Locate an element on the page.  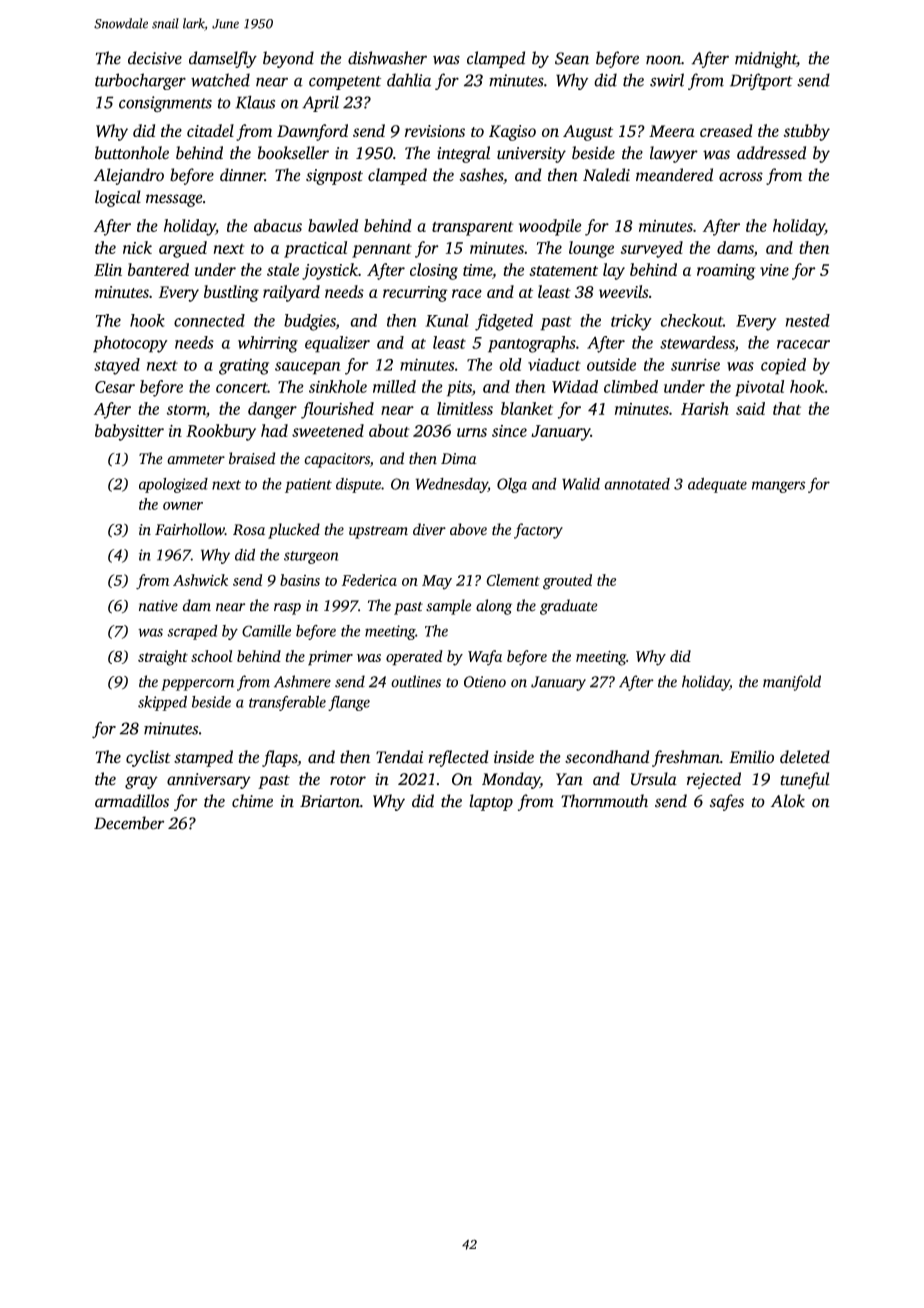
Naledi is located at coordinates (606, 175).
